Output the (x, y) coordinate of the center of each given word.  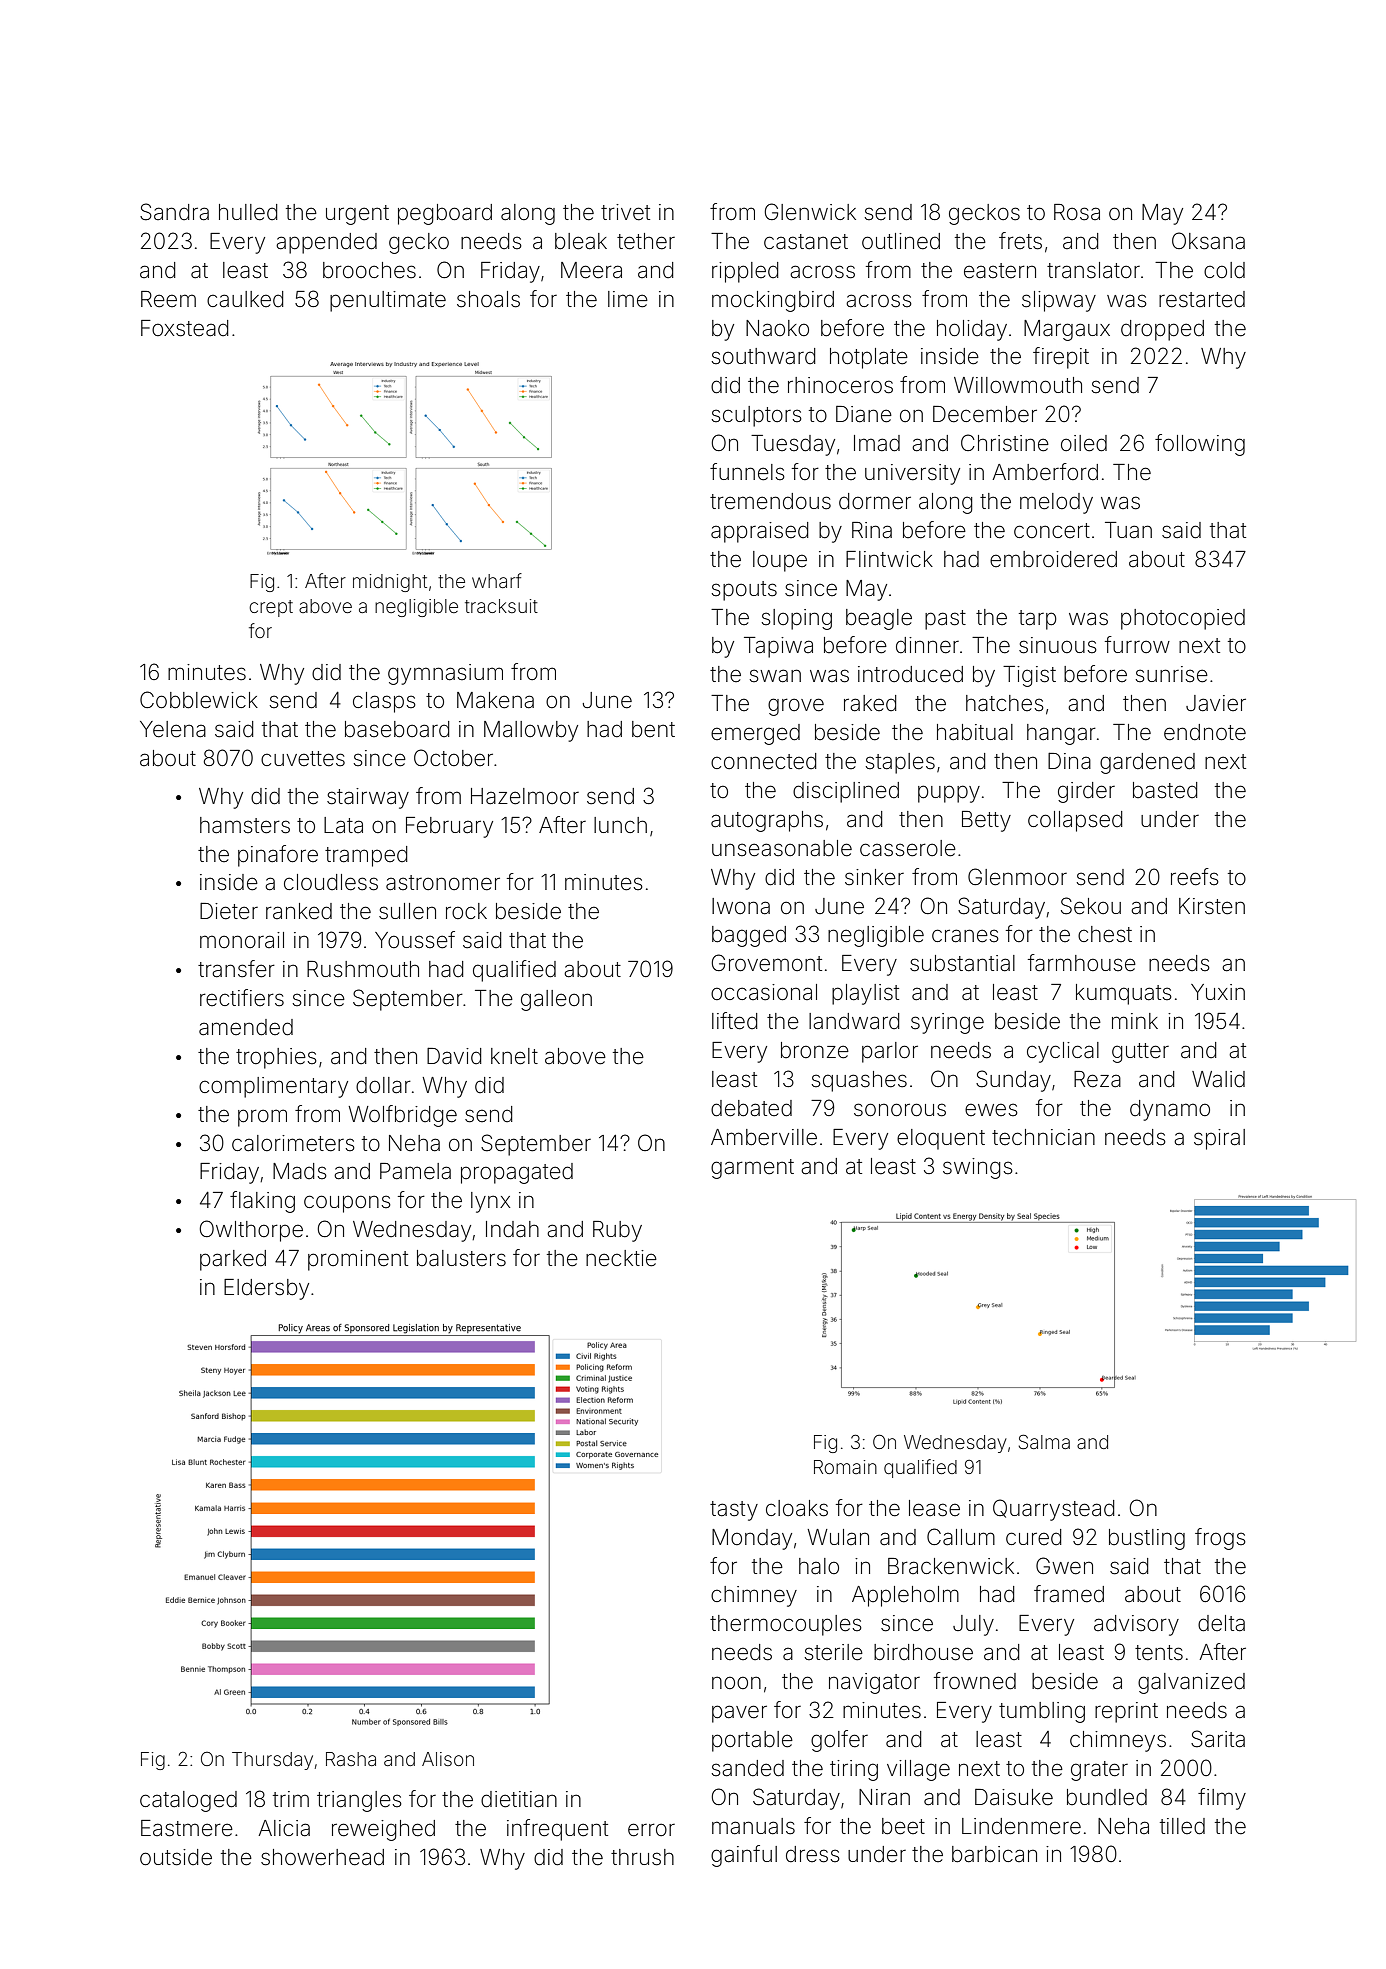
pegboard (445, 214)
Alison (448, 1759)
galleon (556, 1000)
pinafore (278, 856)
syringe (947, 1023)
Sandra (174, 212)
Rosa (1077, 212)
